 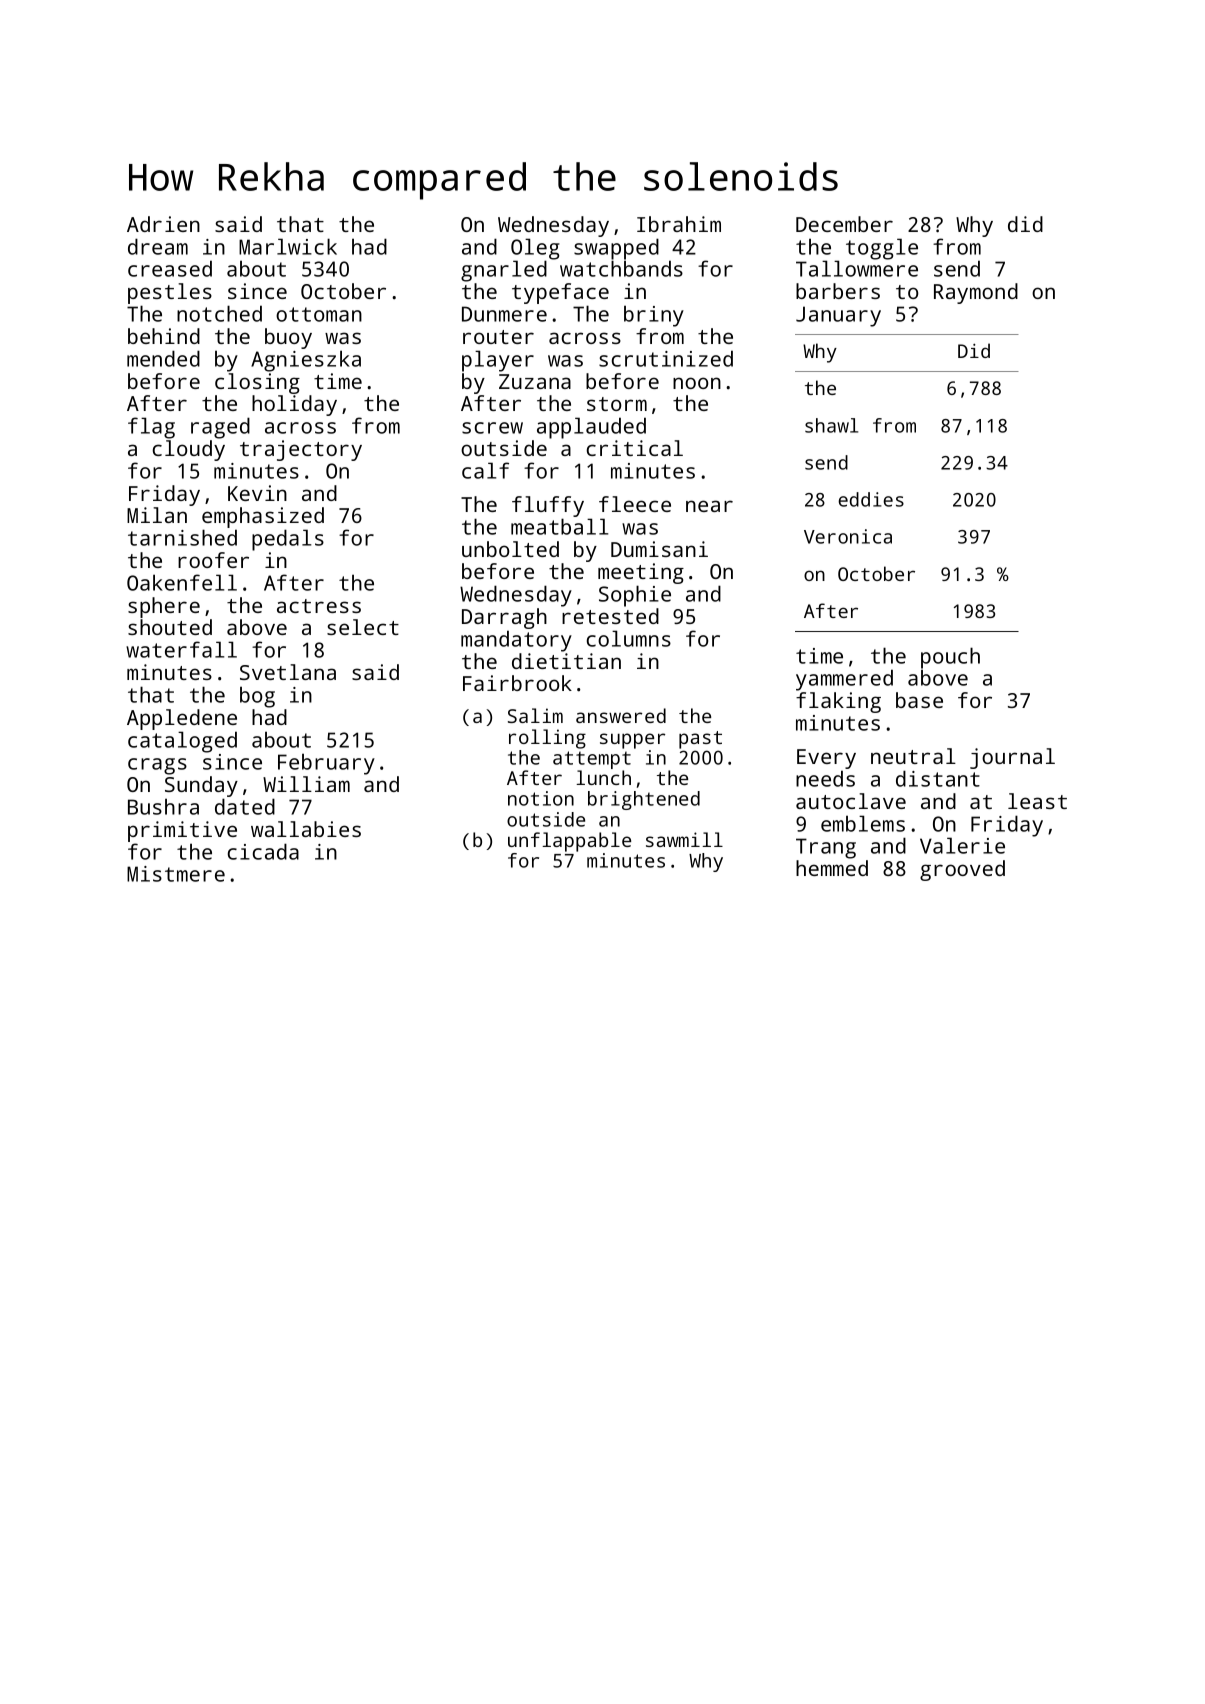 I want to click on neutral, so click(x=913, y=756).
